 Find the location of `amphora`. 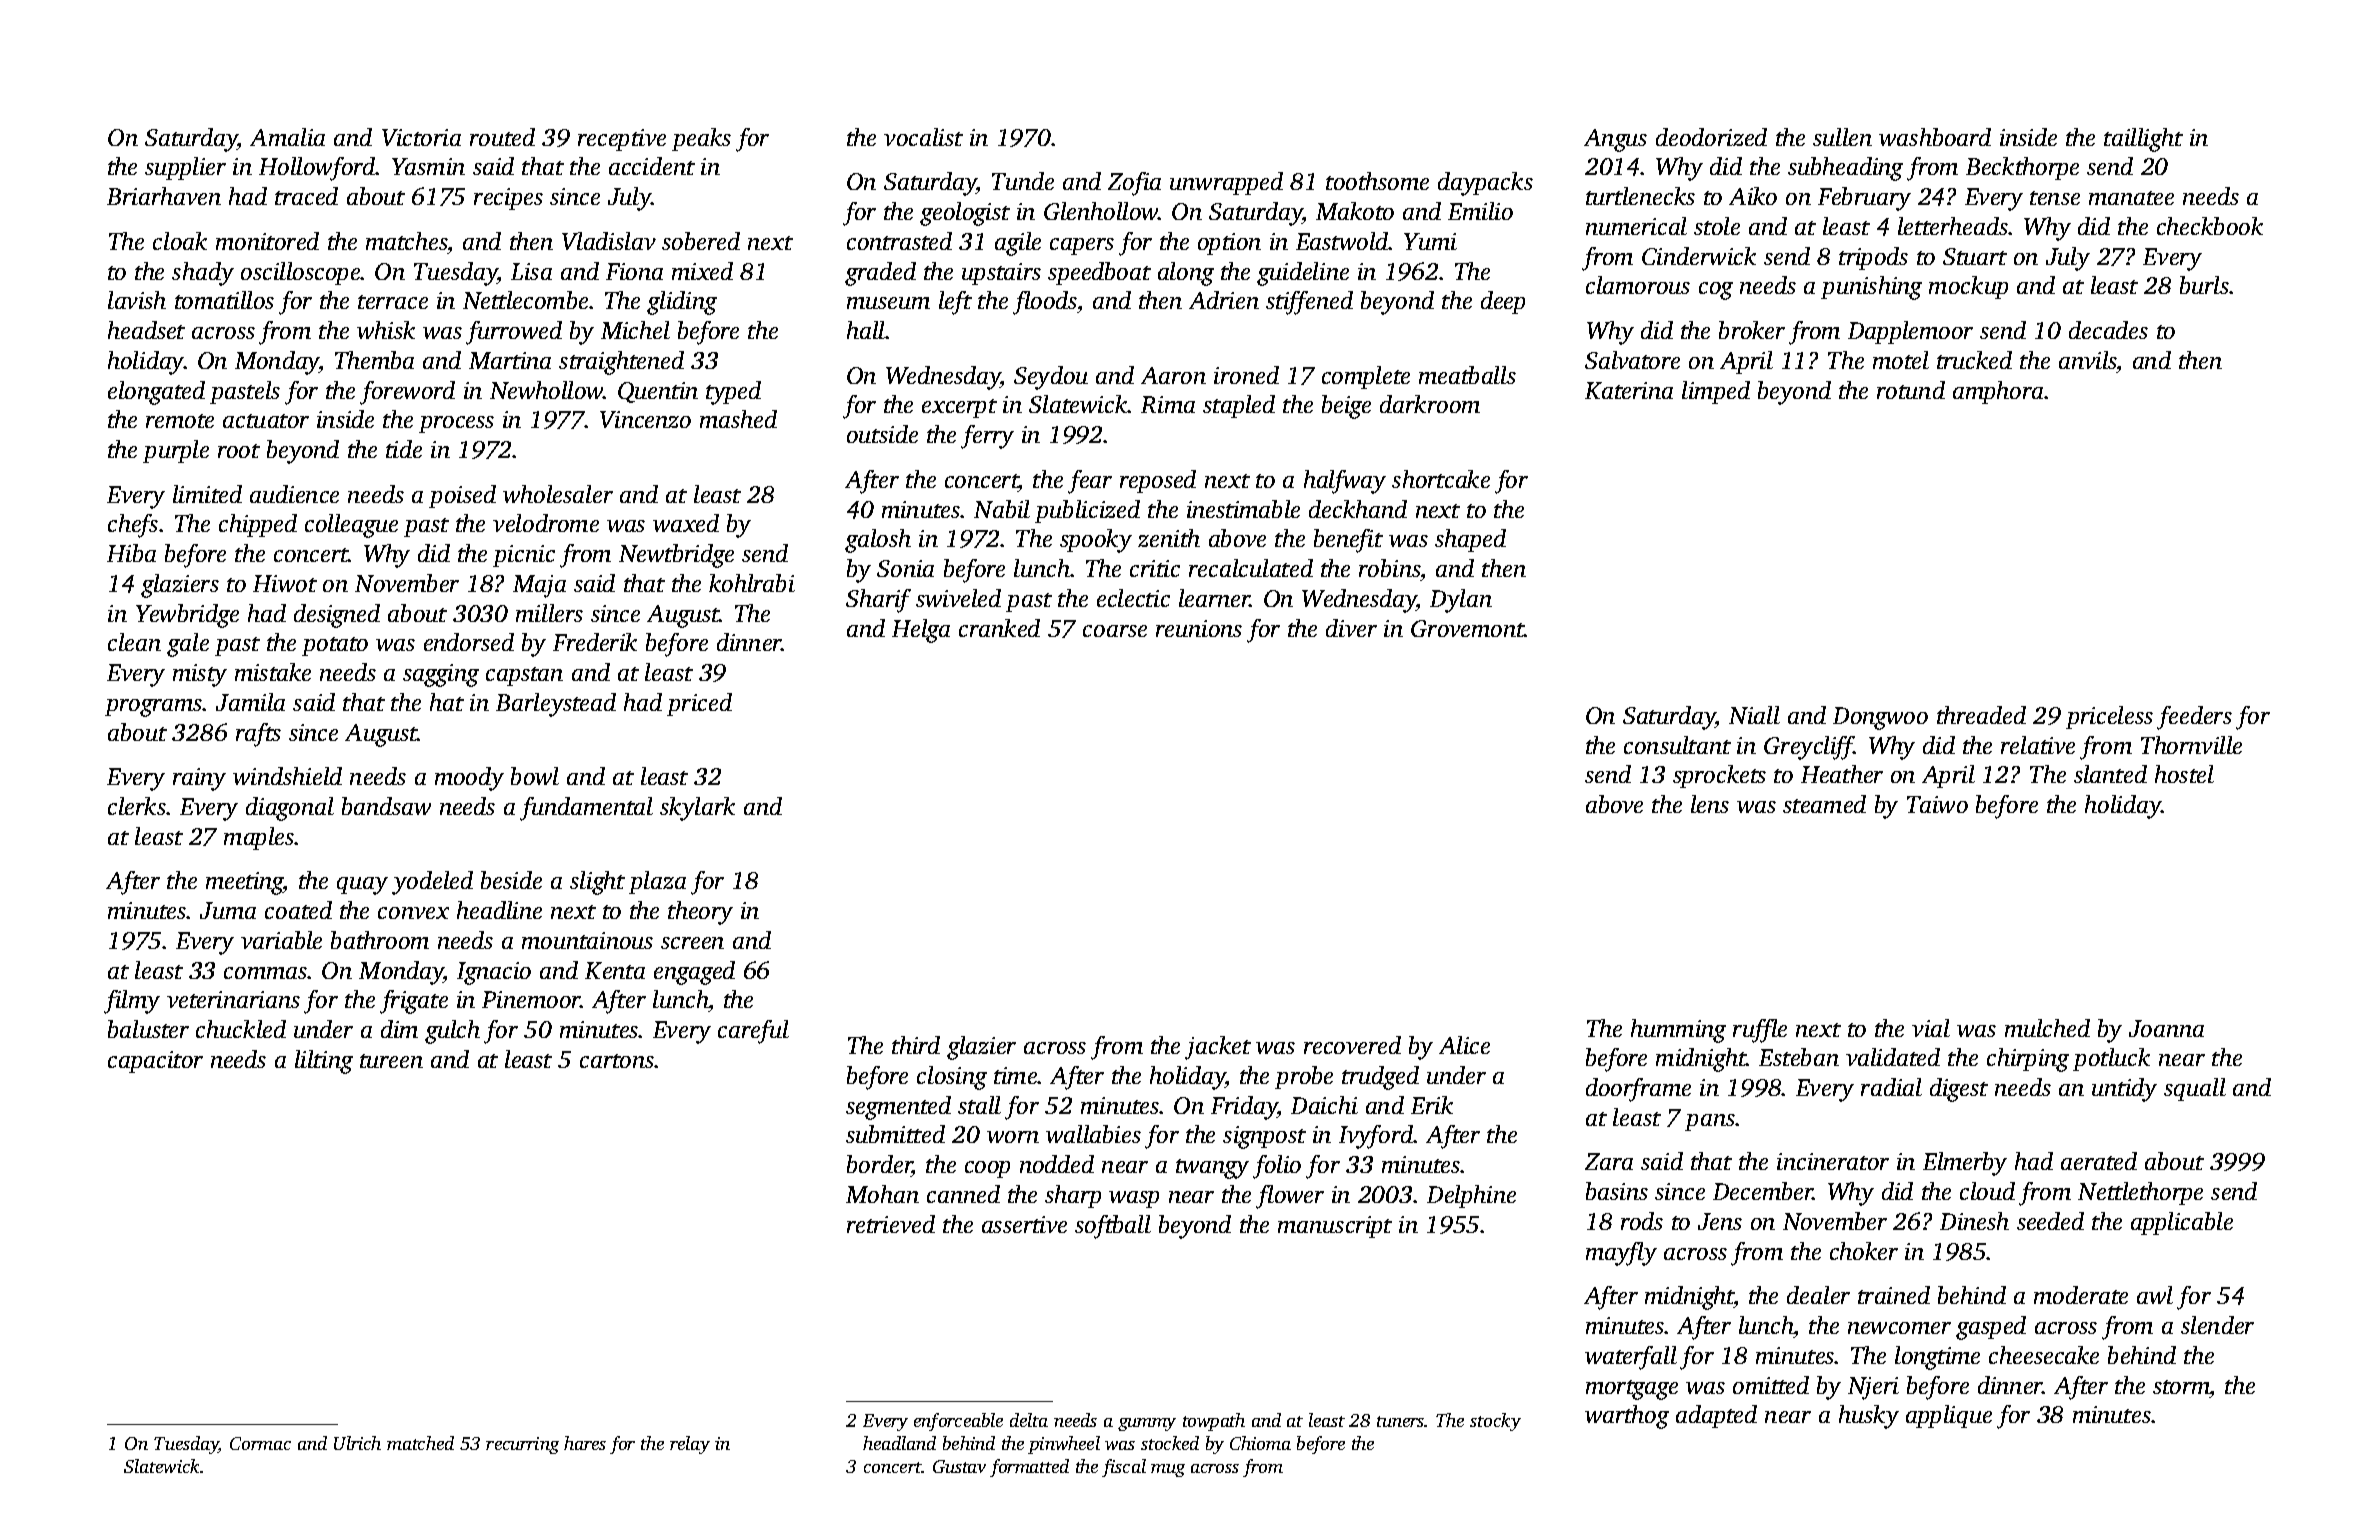

amphora is located at coordinates (1998, 392).
